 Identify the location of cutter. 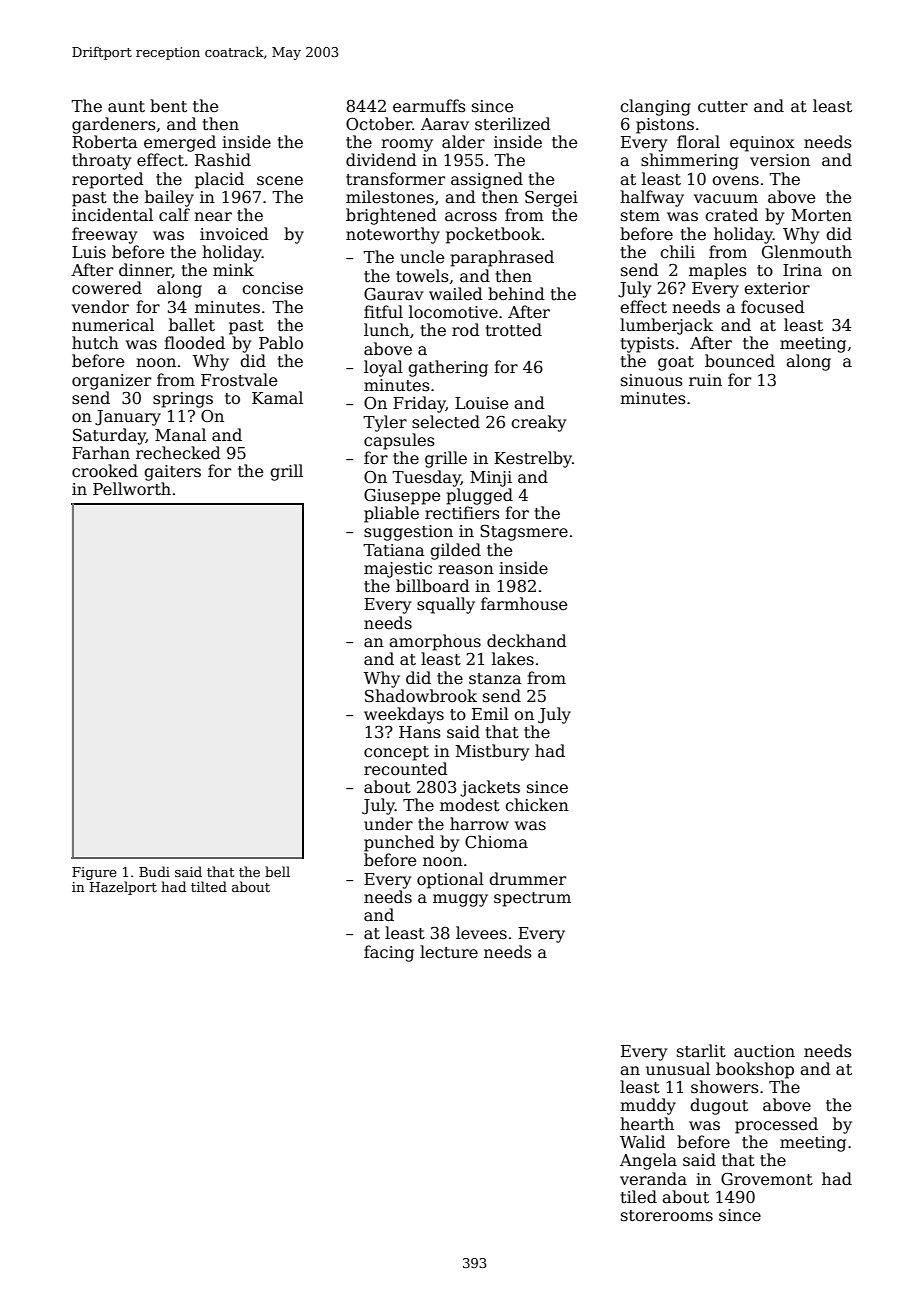
(723, 107).
